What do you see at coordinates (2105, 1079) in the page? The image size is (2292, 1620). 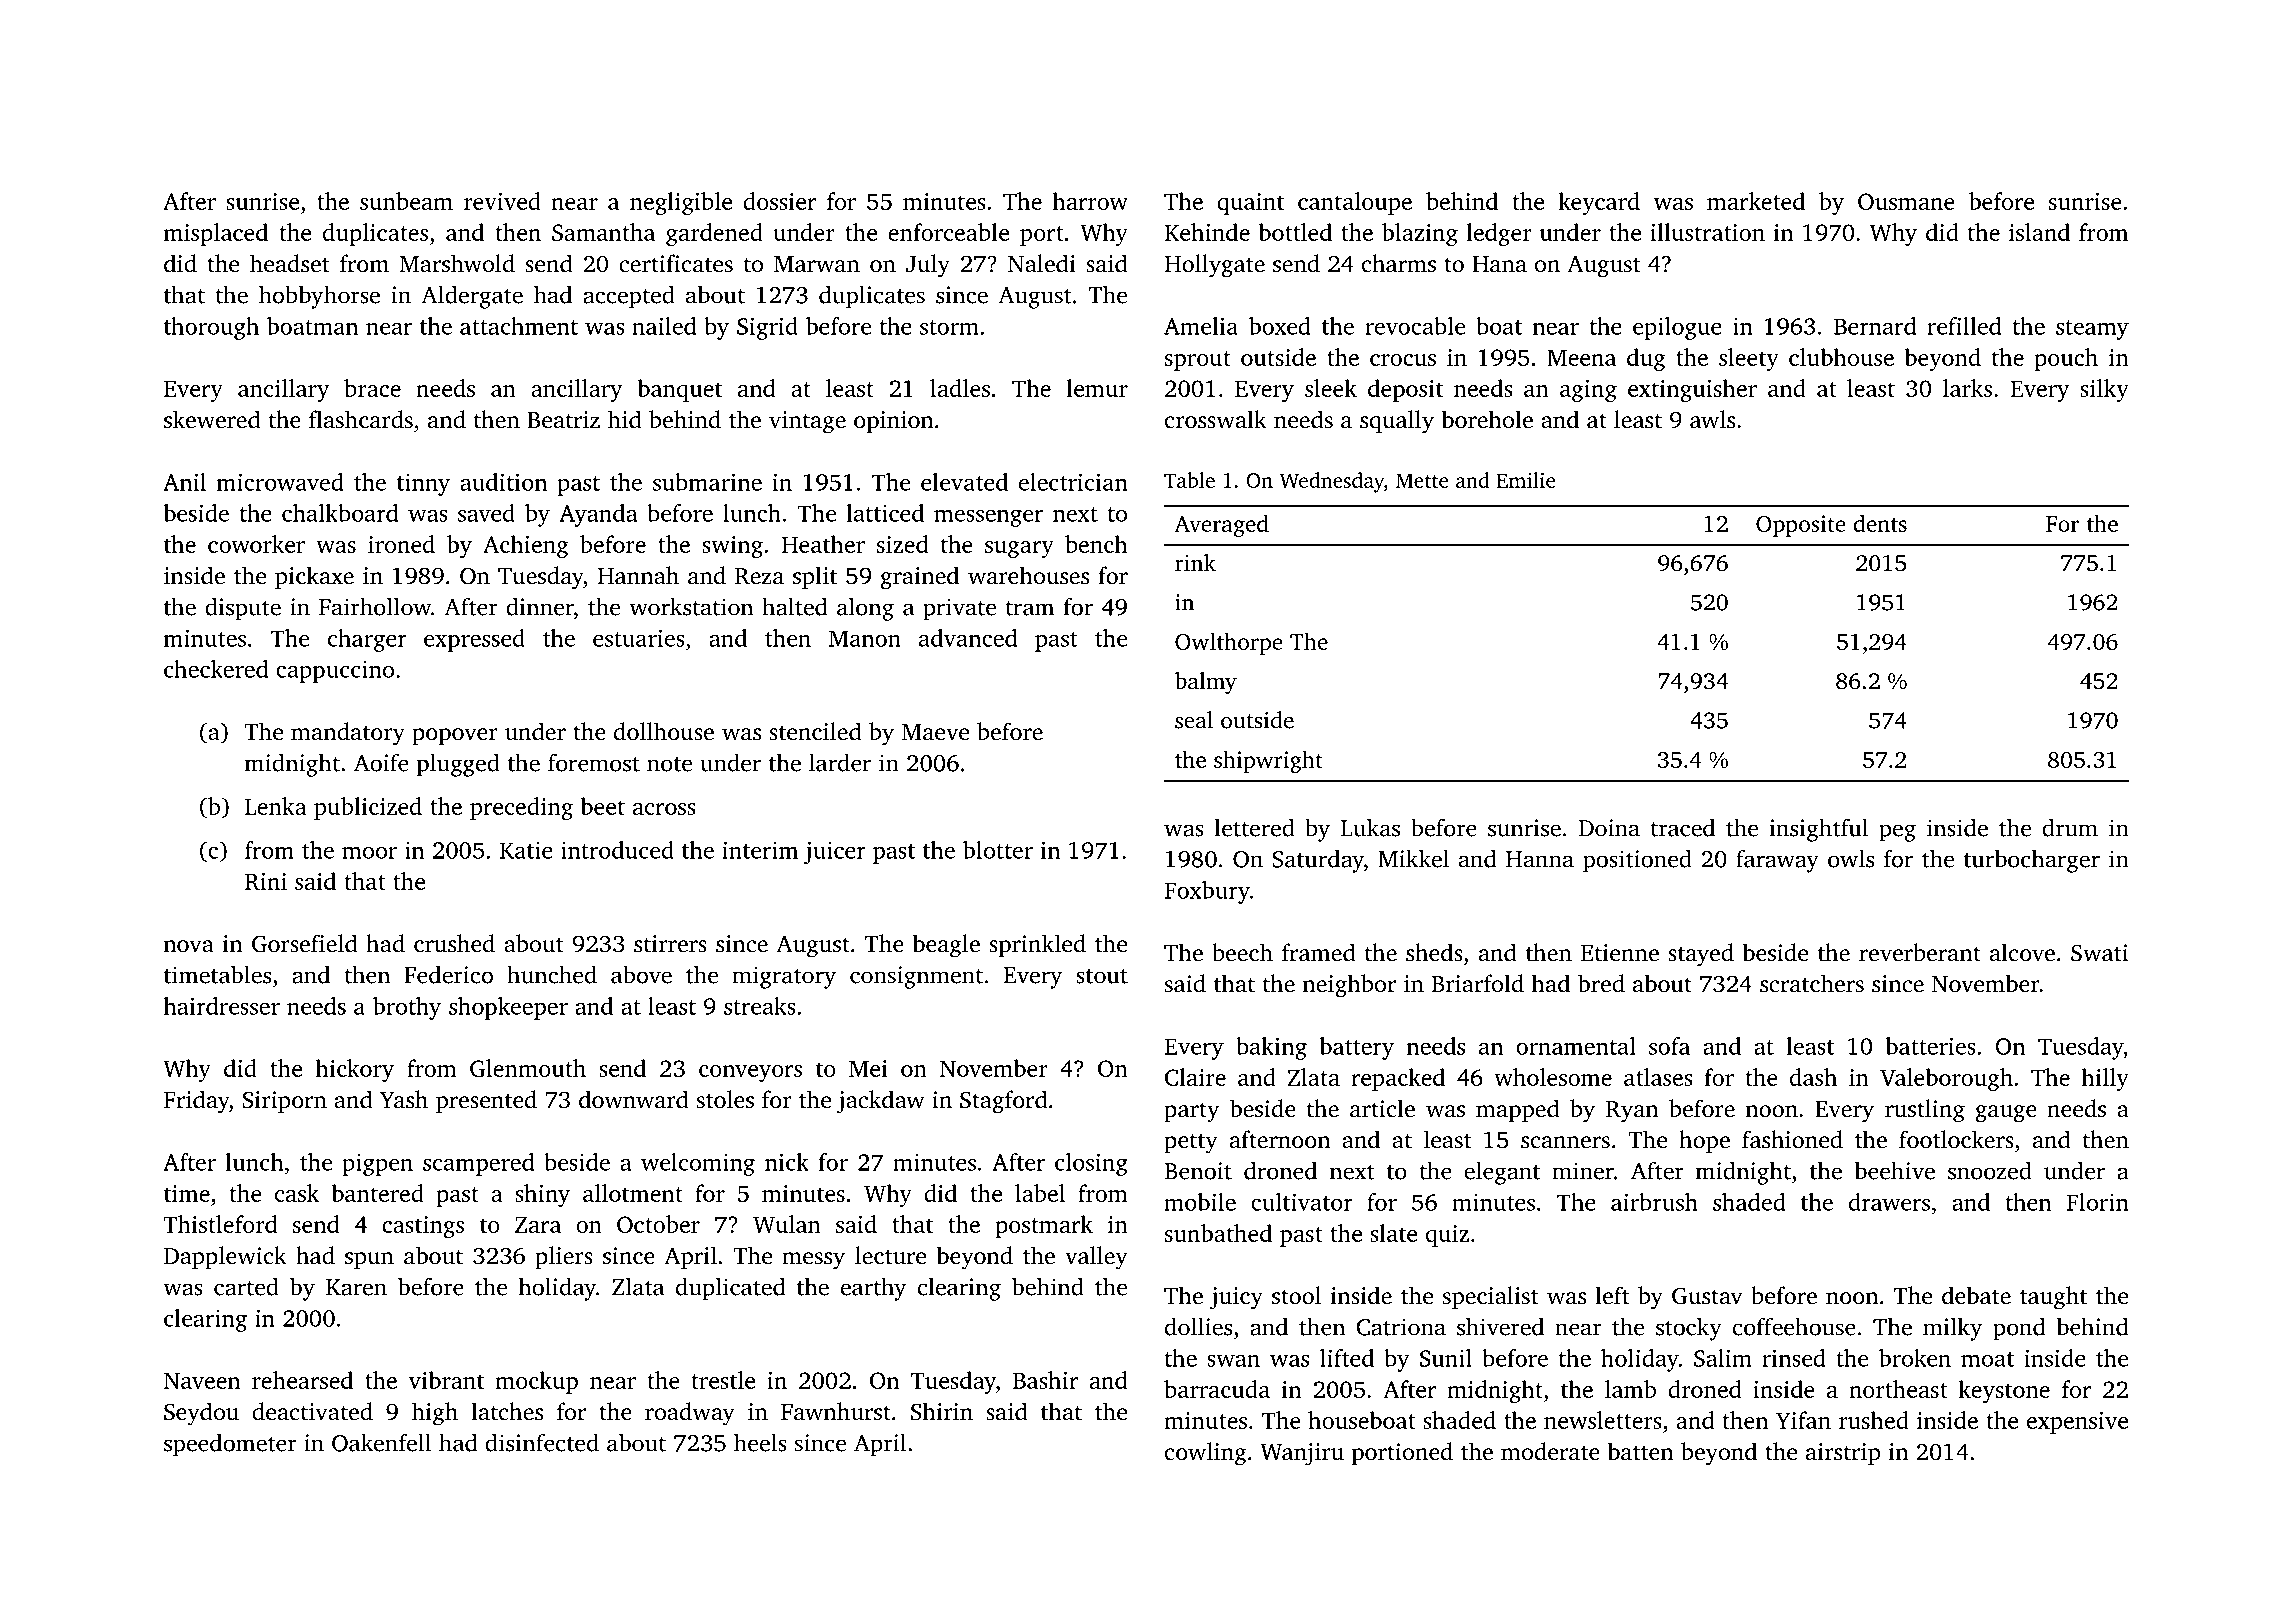 I see `hilly` at bounding box center [2105, 1079].
